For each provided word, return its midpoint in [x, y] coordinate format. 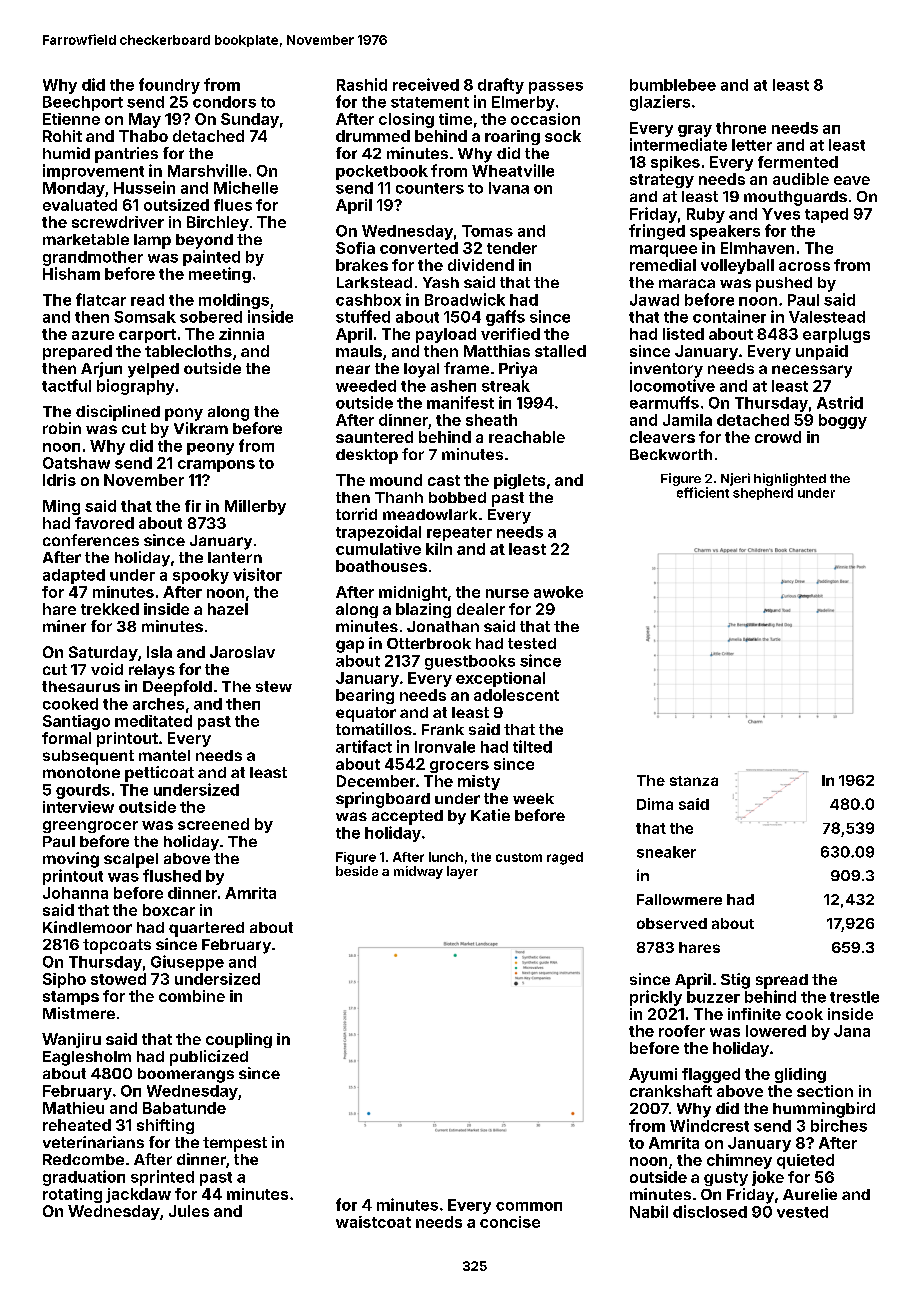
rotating [72, 1195]
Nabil [649, 1211]
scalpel [131, 860]
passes [556, 88]
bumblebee [673, 85]
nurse [507, 593]
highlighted [790, 479]
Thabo [143, 136]
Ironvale [445, 747]
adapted [74, 576]
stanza [694, 781]
